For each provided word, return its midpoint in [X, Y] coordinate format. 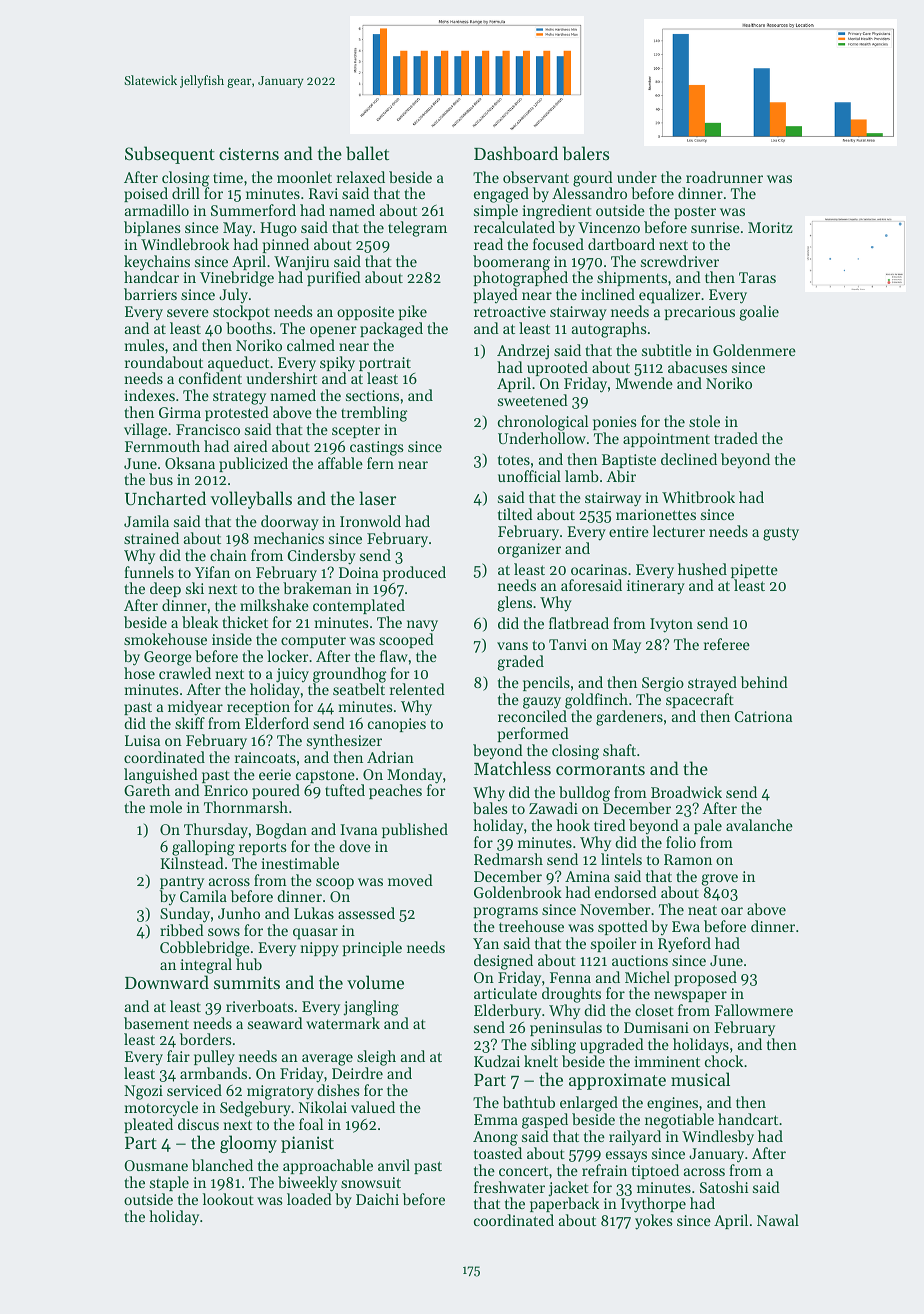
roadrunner [724, 177]
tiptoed [655, 1171]
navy [422, 626]
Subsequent [170, 155]
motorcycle [161, 1108]
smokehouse [165, 639]
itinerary [656, 587]
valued [373, 1107]
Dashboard [516, 153]
